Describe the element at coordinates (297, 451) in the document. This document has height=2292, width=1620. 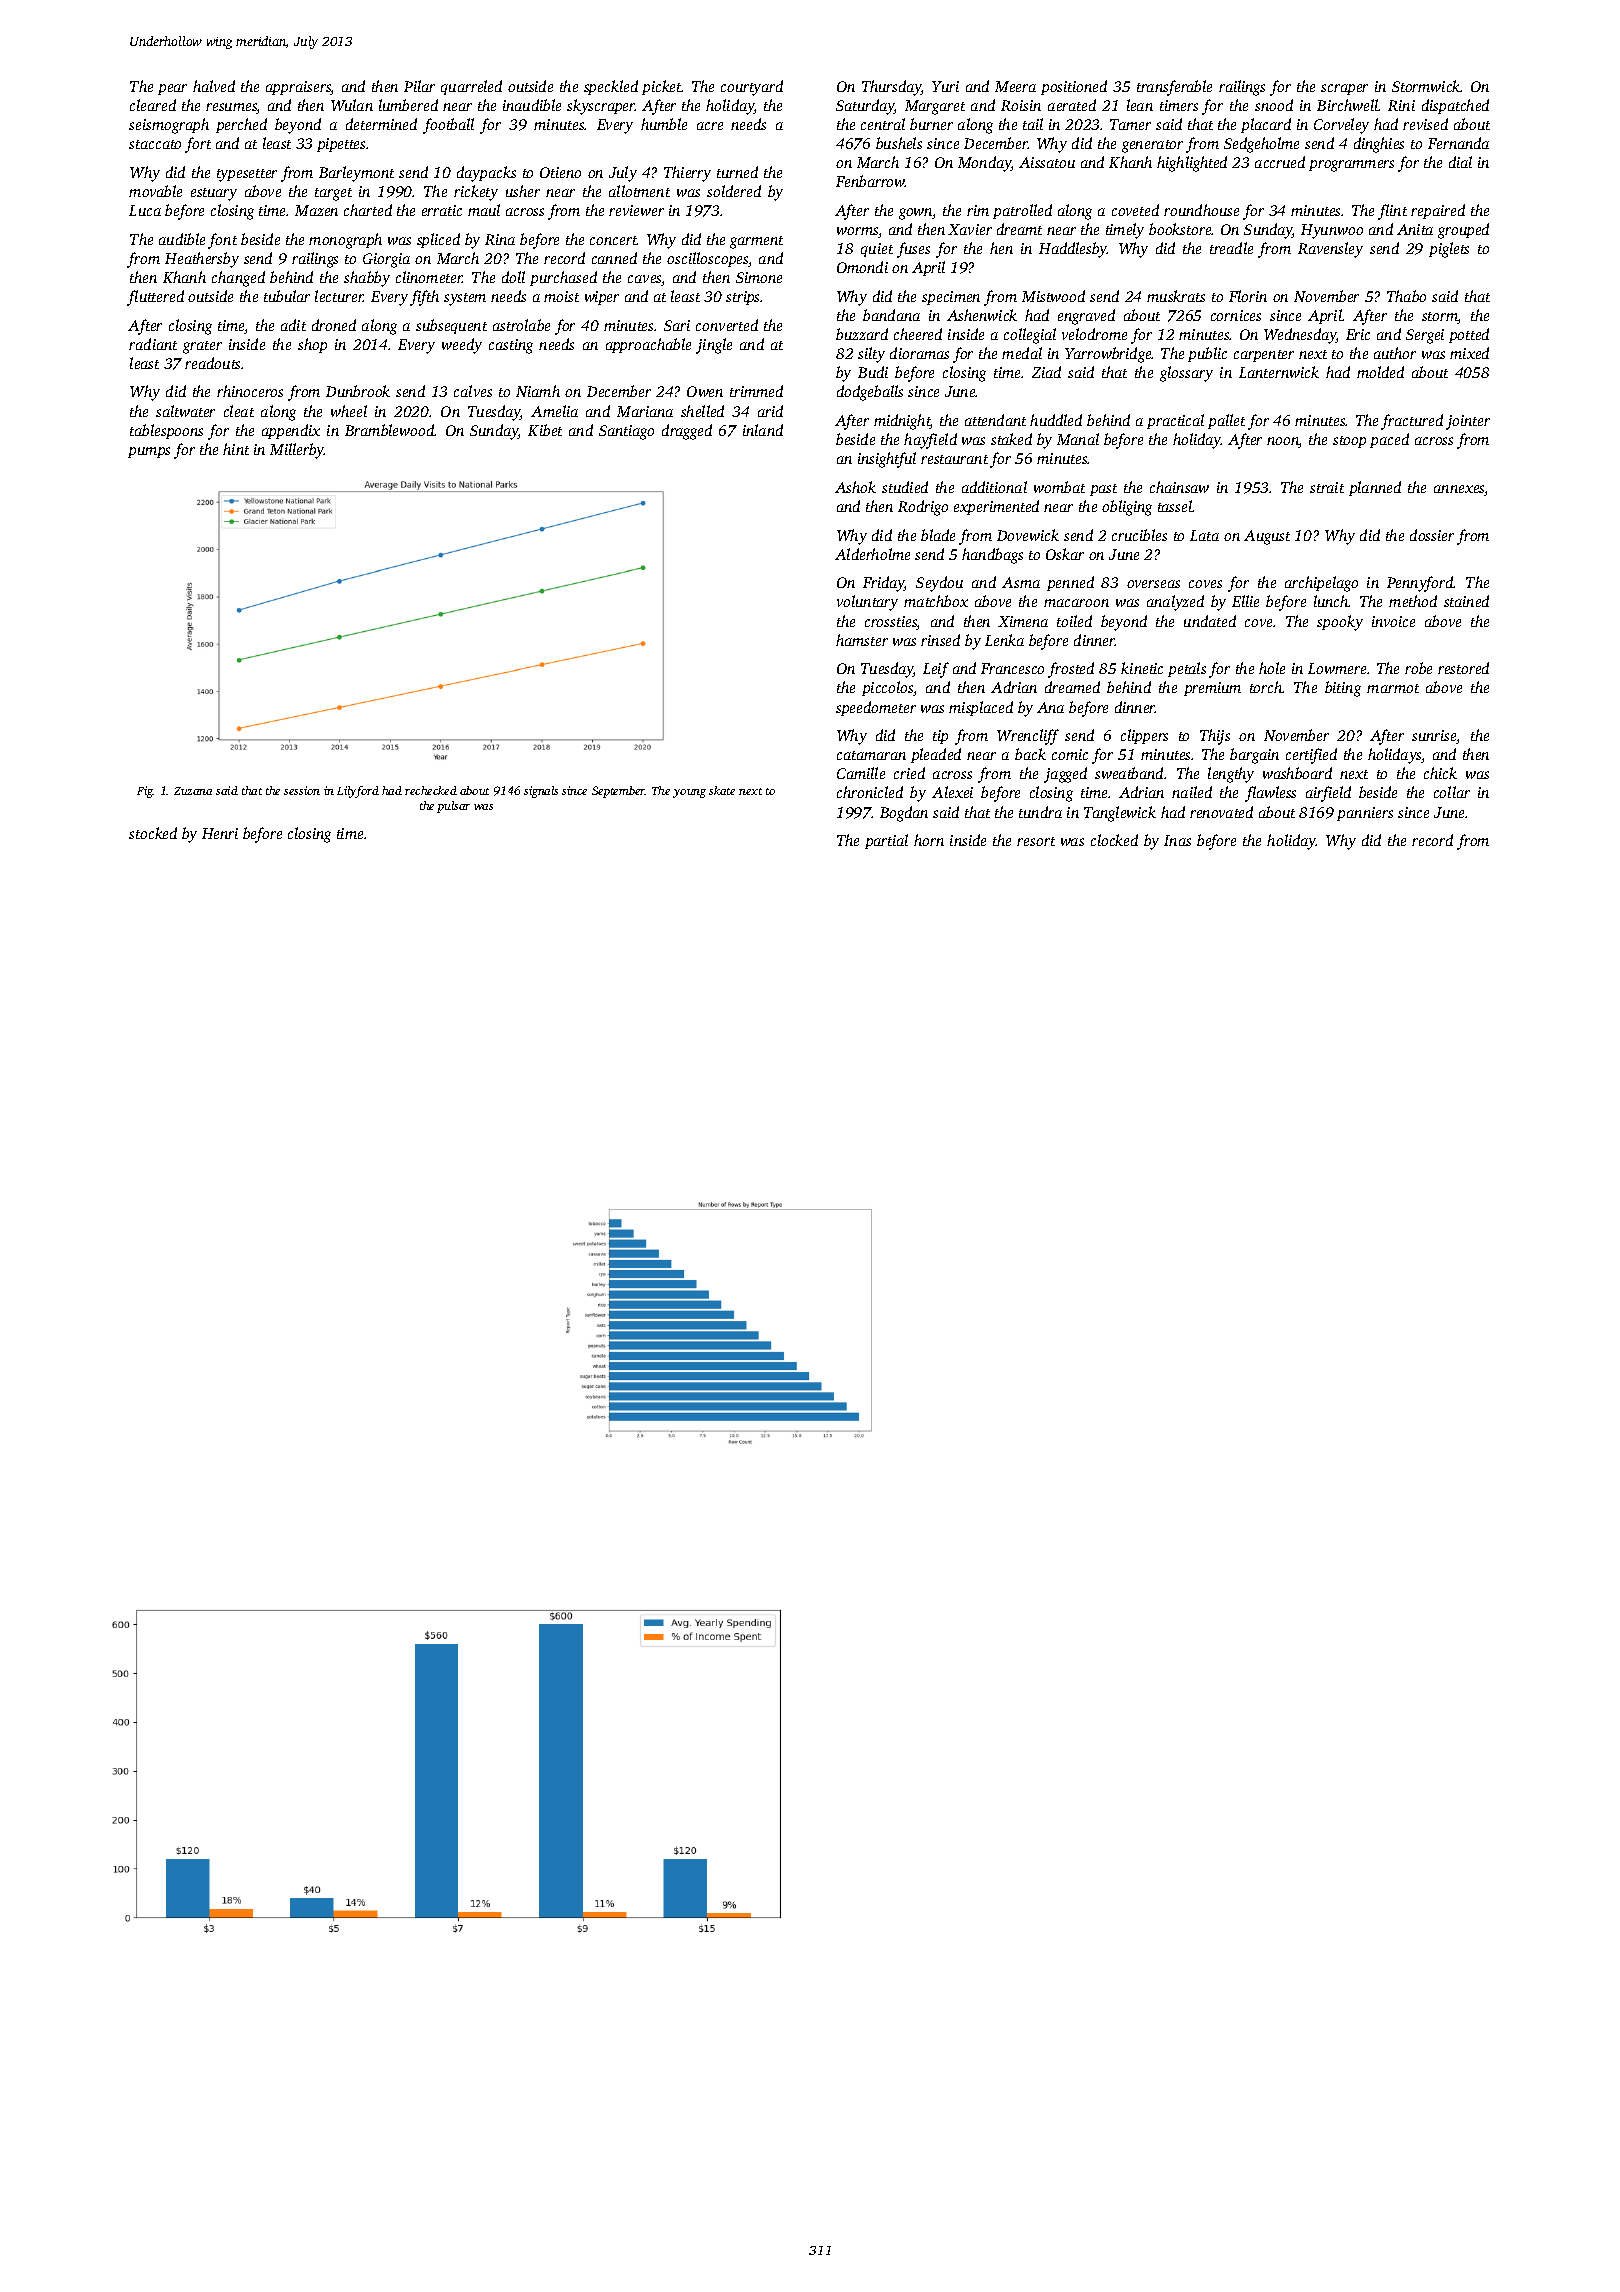
I see `Millerby` at that location.
